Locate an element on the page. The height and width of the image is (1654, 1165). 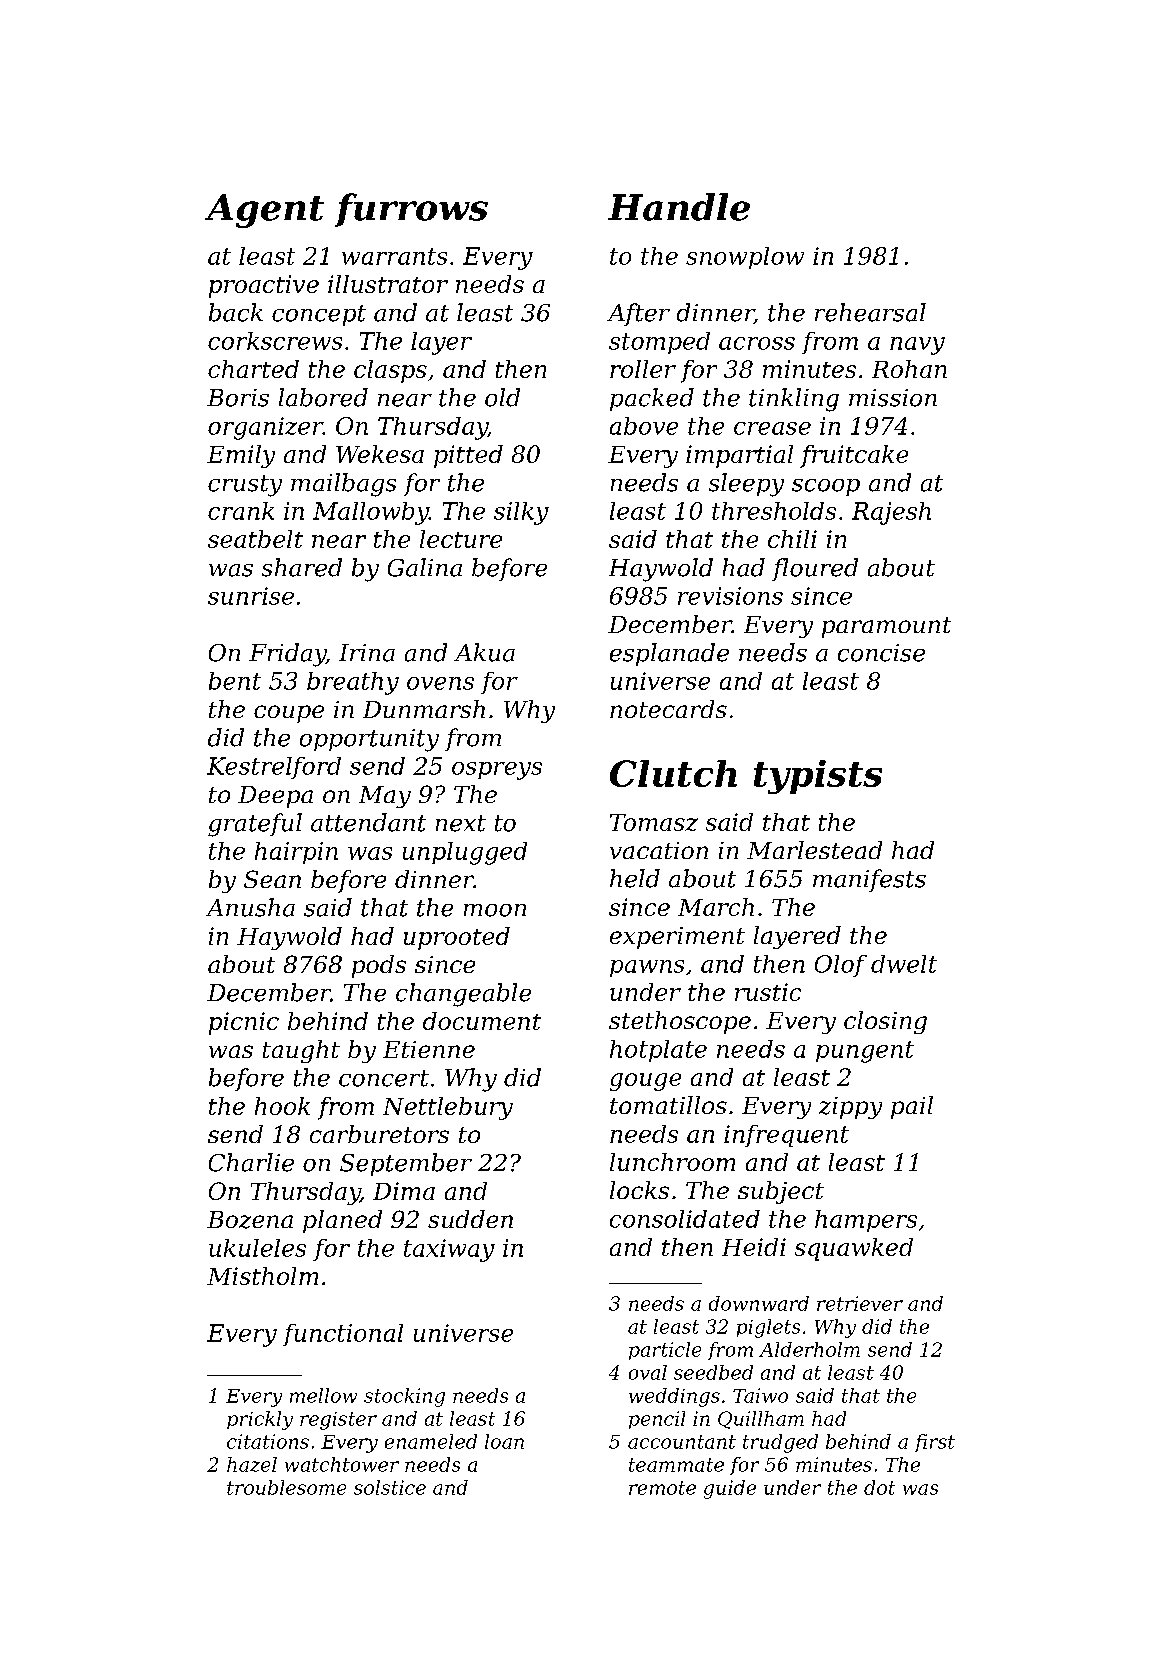
Agent is located at coordinates (264, 211).
